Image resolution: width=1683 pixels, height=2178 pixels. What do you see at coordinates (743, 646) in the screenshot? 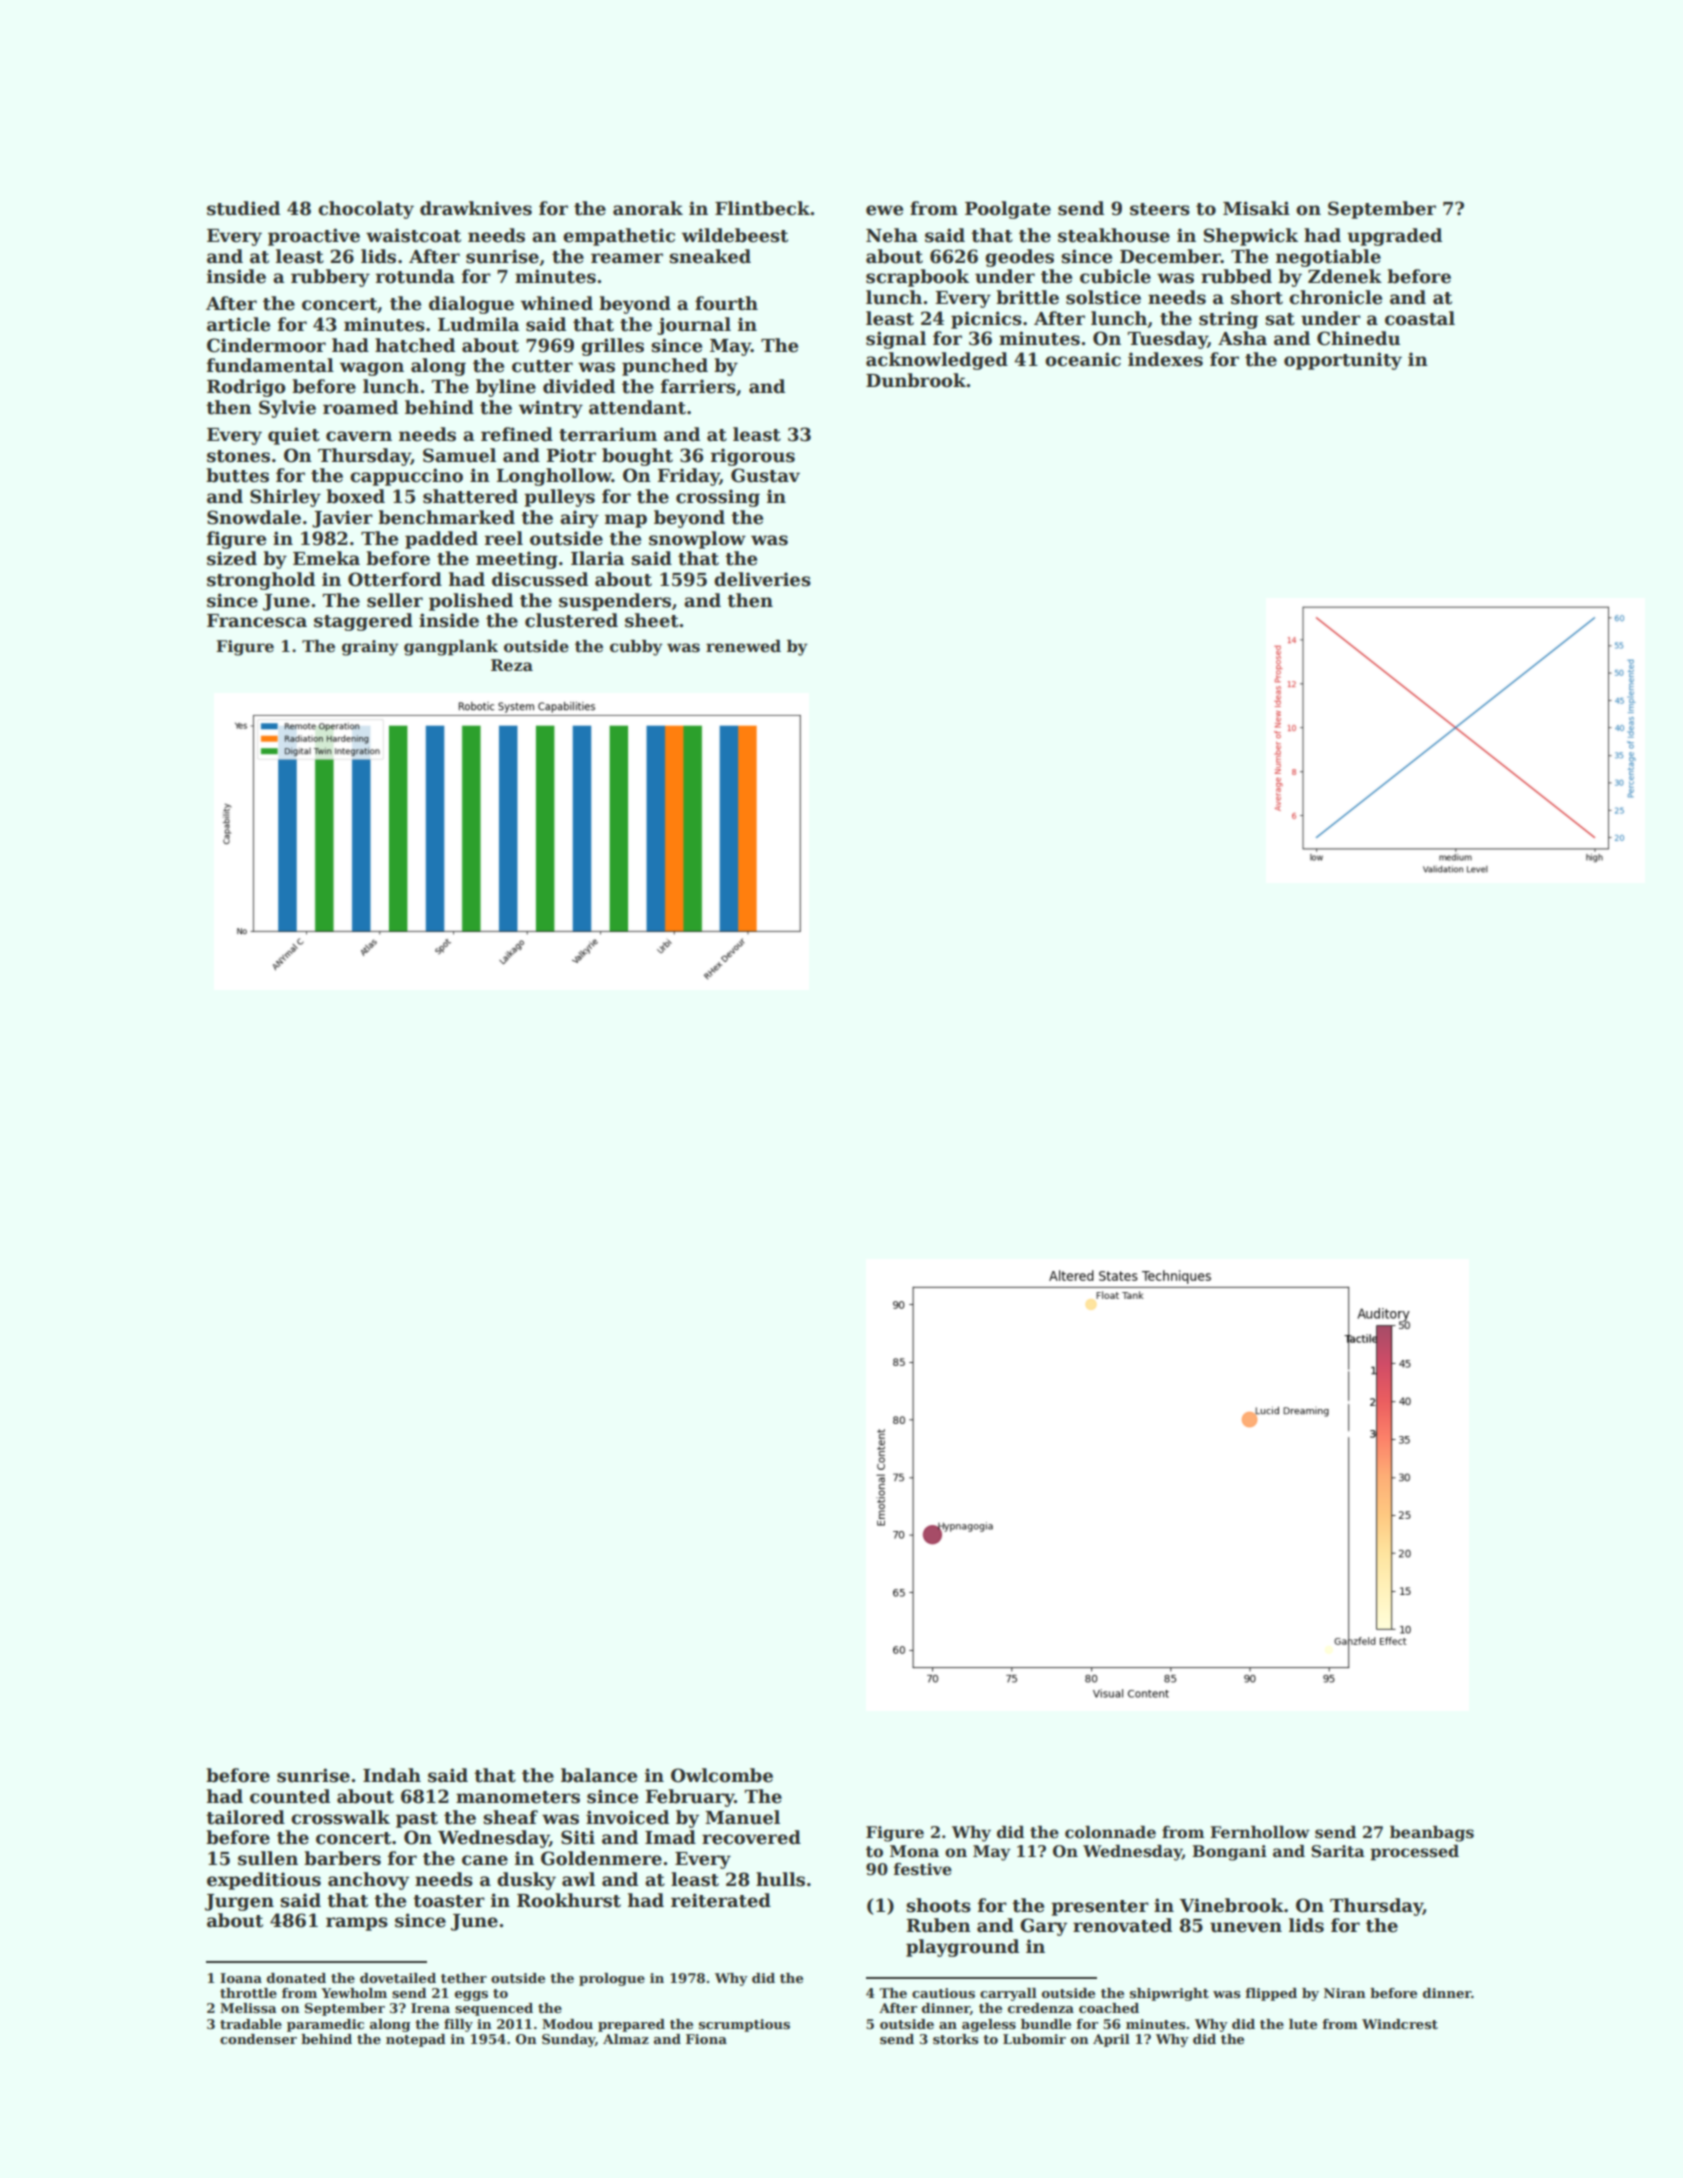
I see `renewed` at bounding box center [743, 646].
